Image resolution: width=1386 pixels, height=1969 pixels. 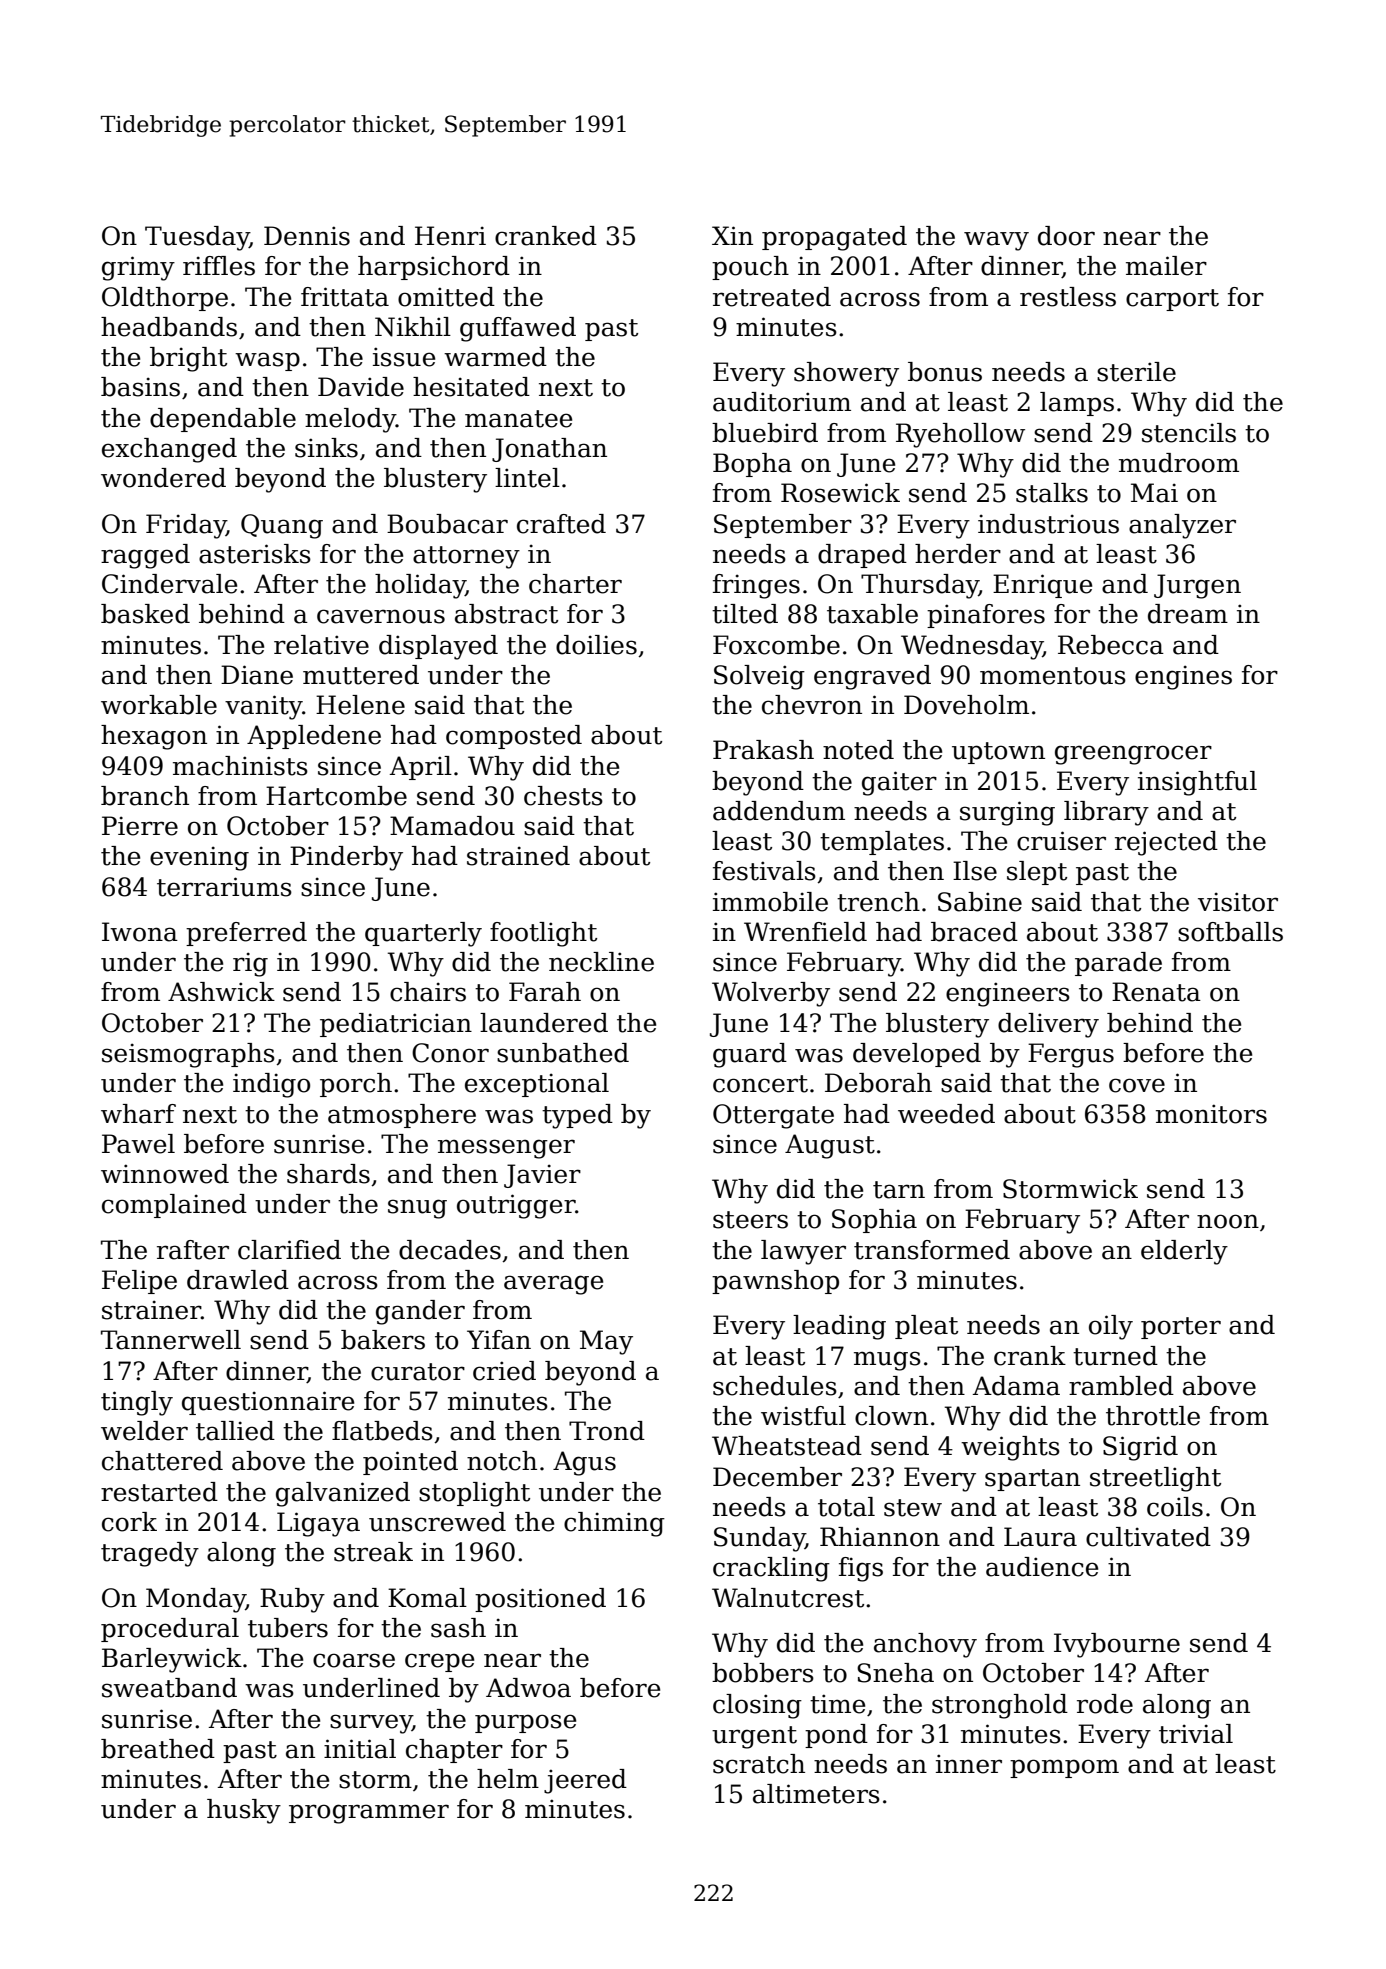 I want to click on gander, so click(x=420, y=1312).
